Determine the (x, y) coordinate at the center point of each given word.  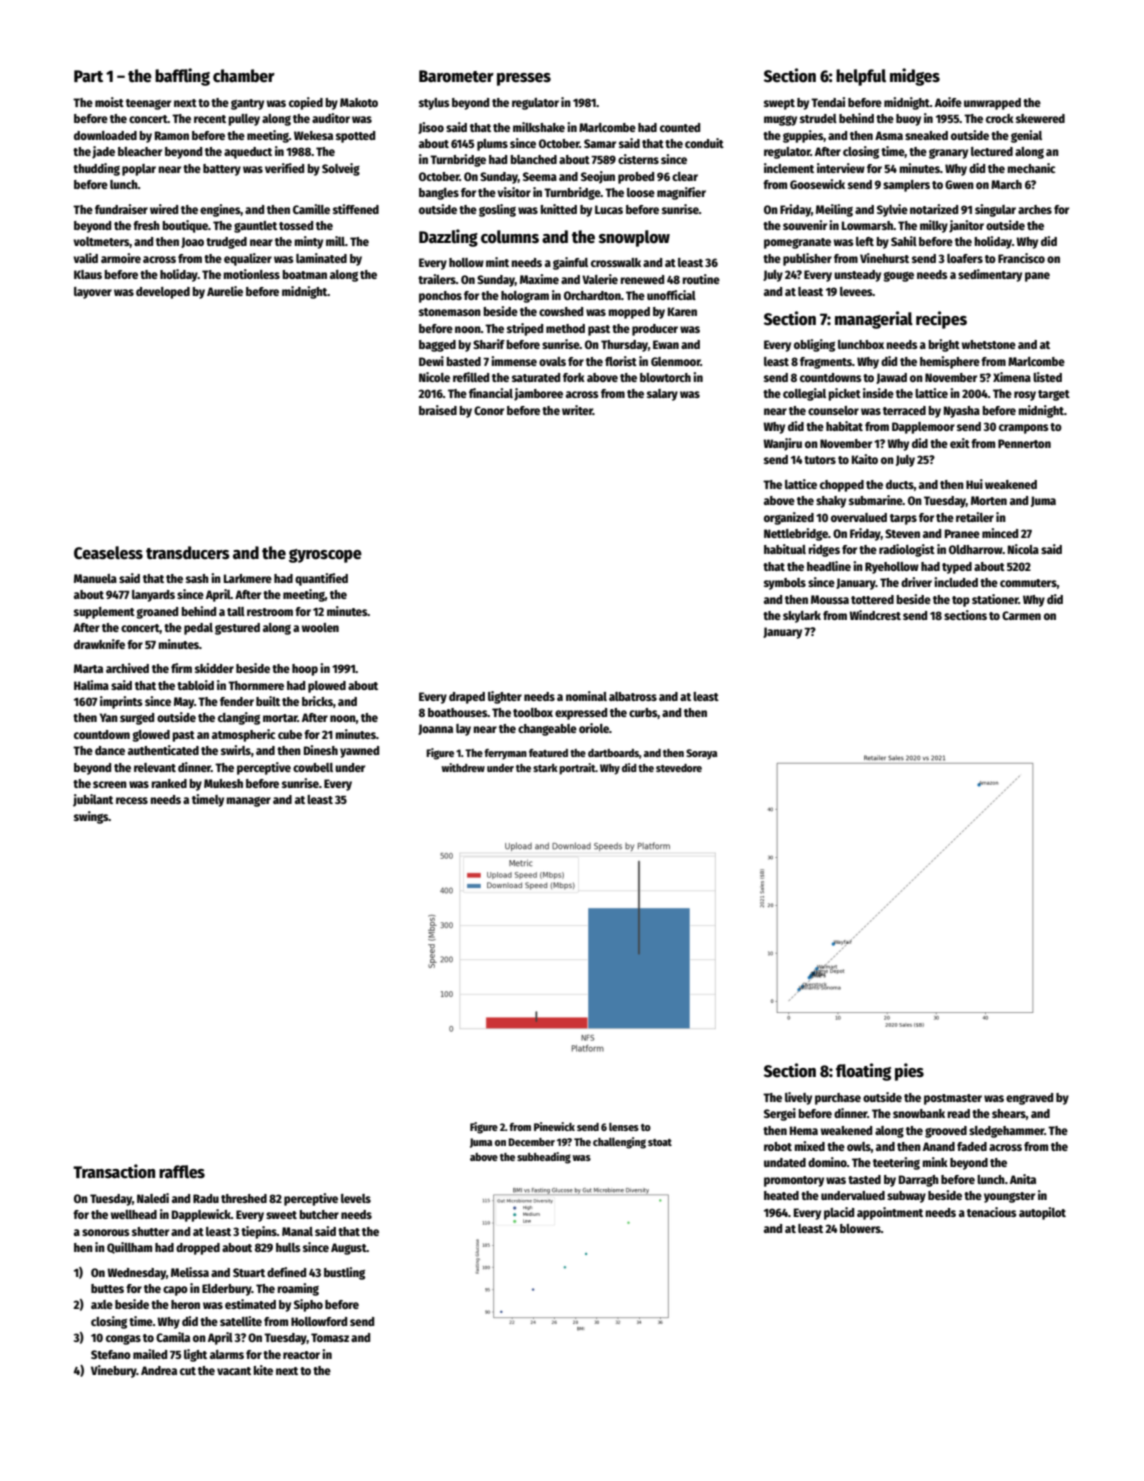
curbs (643, 713)
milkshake (539, 127)
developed (163, 293)
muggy (780, 120)
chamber (244, 76)
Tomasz (330, 1337)
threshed (244, 1198)
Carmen (1021, 615)
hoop (305, 670)
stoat (660, 1142)
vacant (234, 1371)
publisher (807, 259)
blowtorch (665, 377)
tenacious (992, 1212)
